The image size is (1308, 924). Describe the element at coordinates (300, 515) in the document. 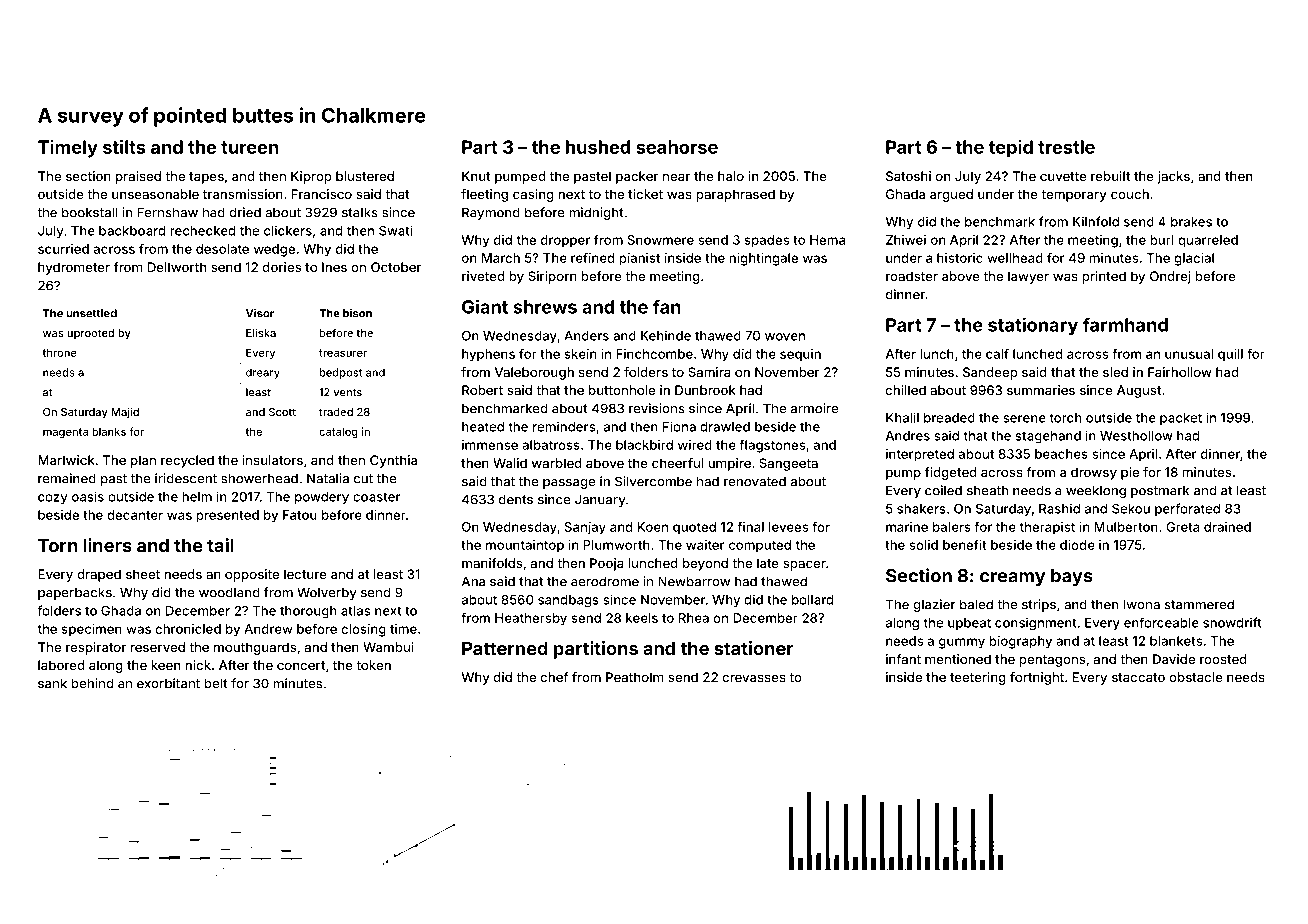

I see `Fatou` at that location.
